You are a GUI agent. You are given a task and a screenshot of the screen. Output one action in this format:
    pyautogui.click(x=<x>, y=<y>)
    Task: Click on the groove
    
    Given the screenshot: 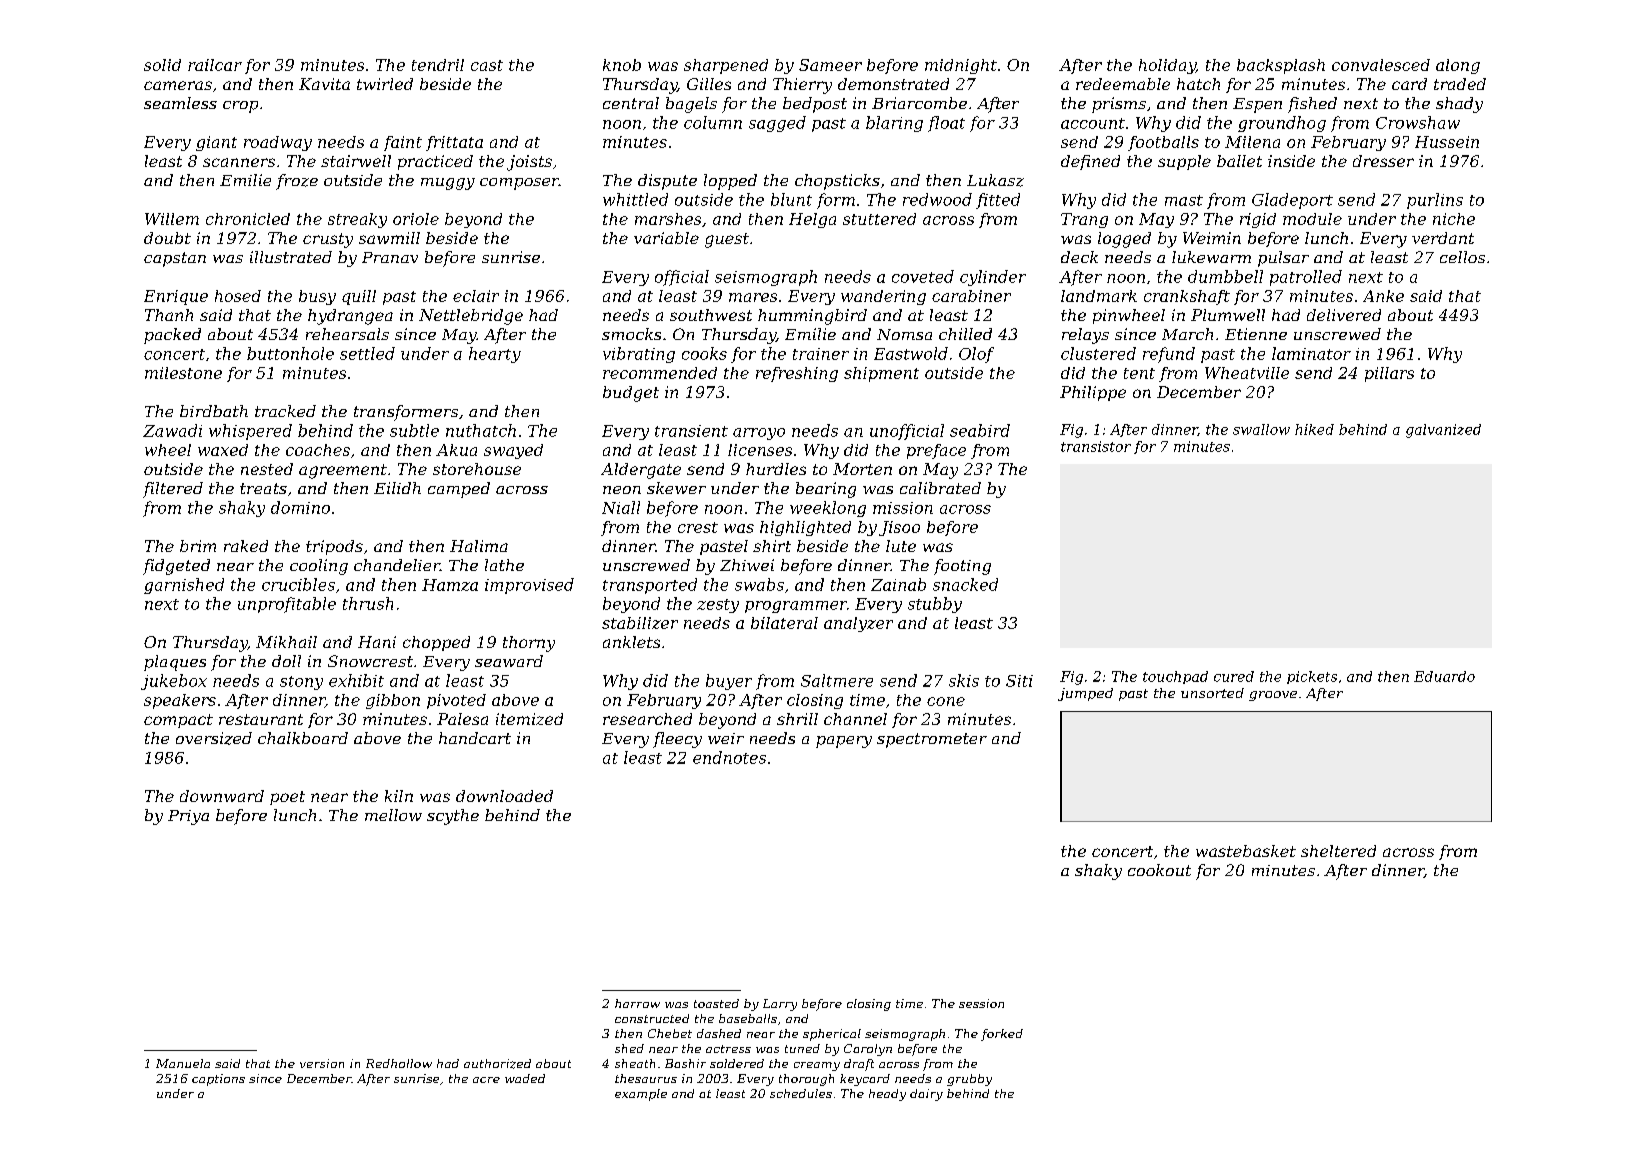 What is the action you would take?
    pyautogui.click(x=1273, y=696)
